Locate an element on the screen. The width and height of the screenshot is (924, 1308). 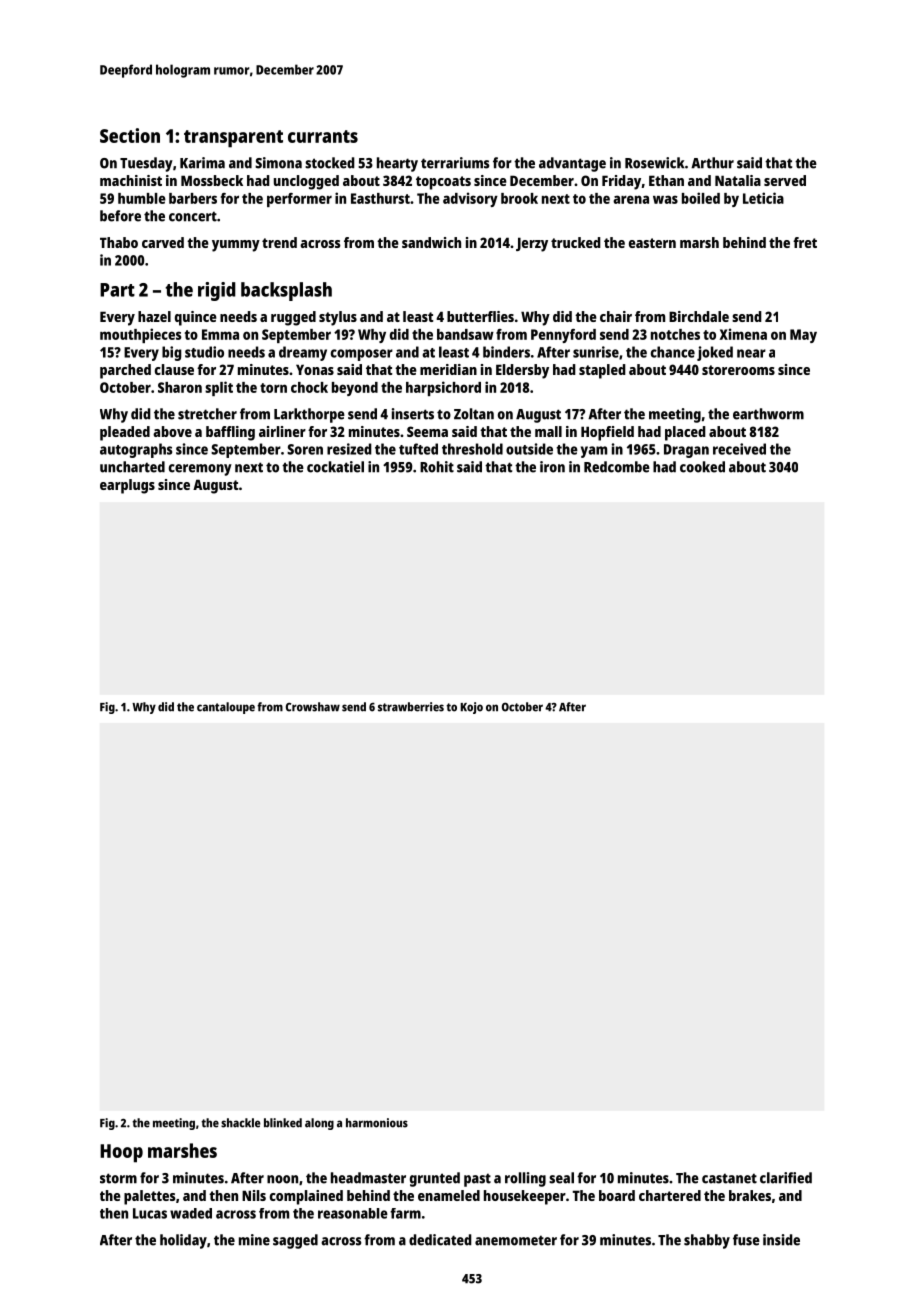
sagged is located at coordinates (295, 1241).
